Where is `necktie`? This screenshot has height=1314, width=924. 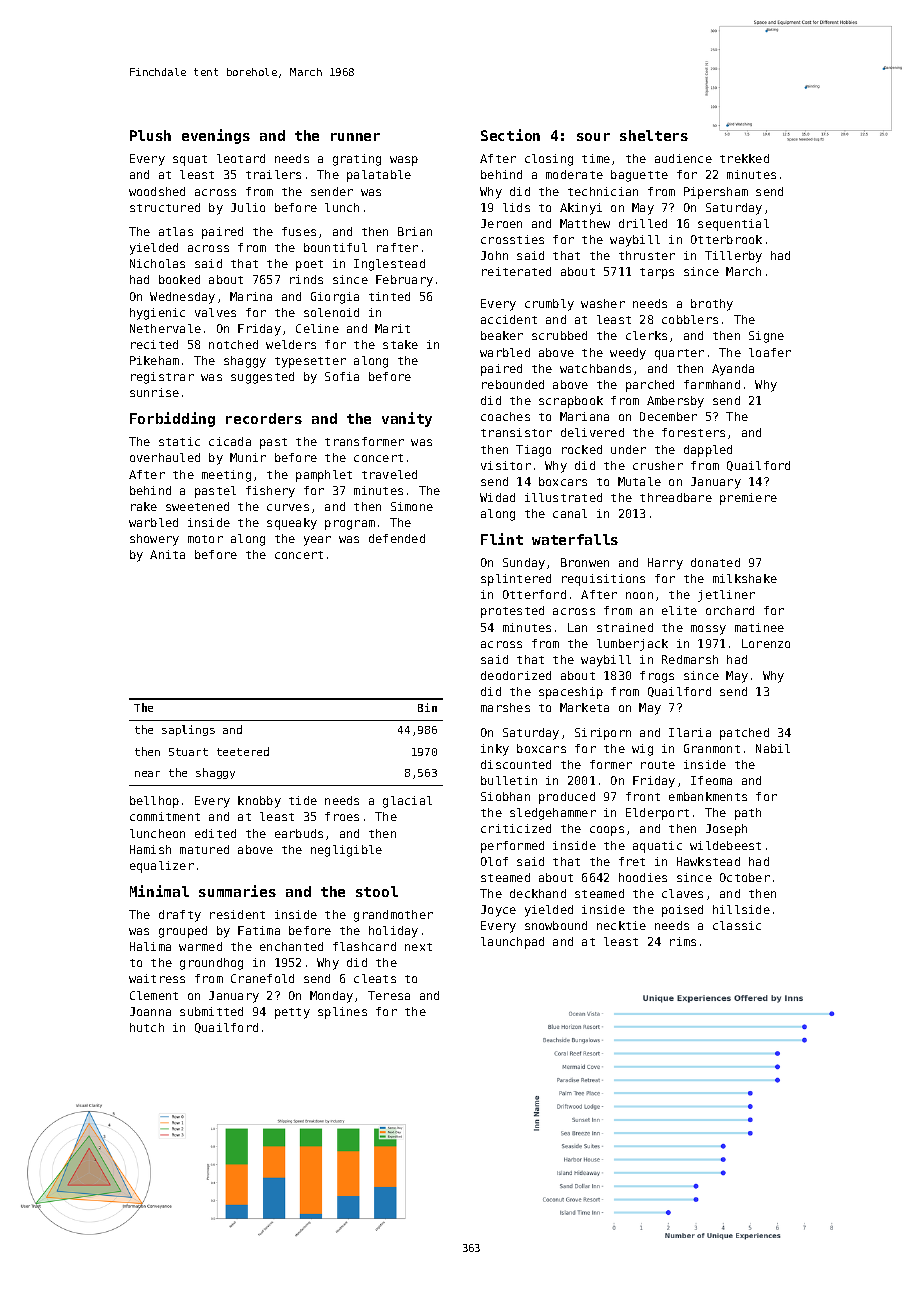
necktie is located at coordinates (621, 925).
